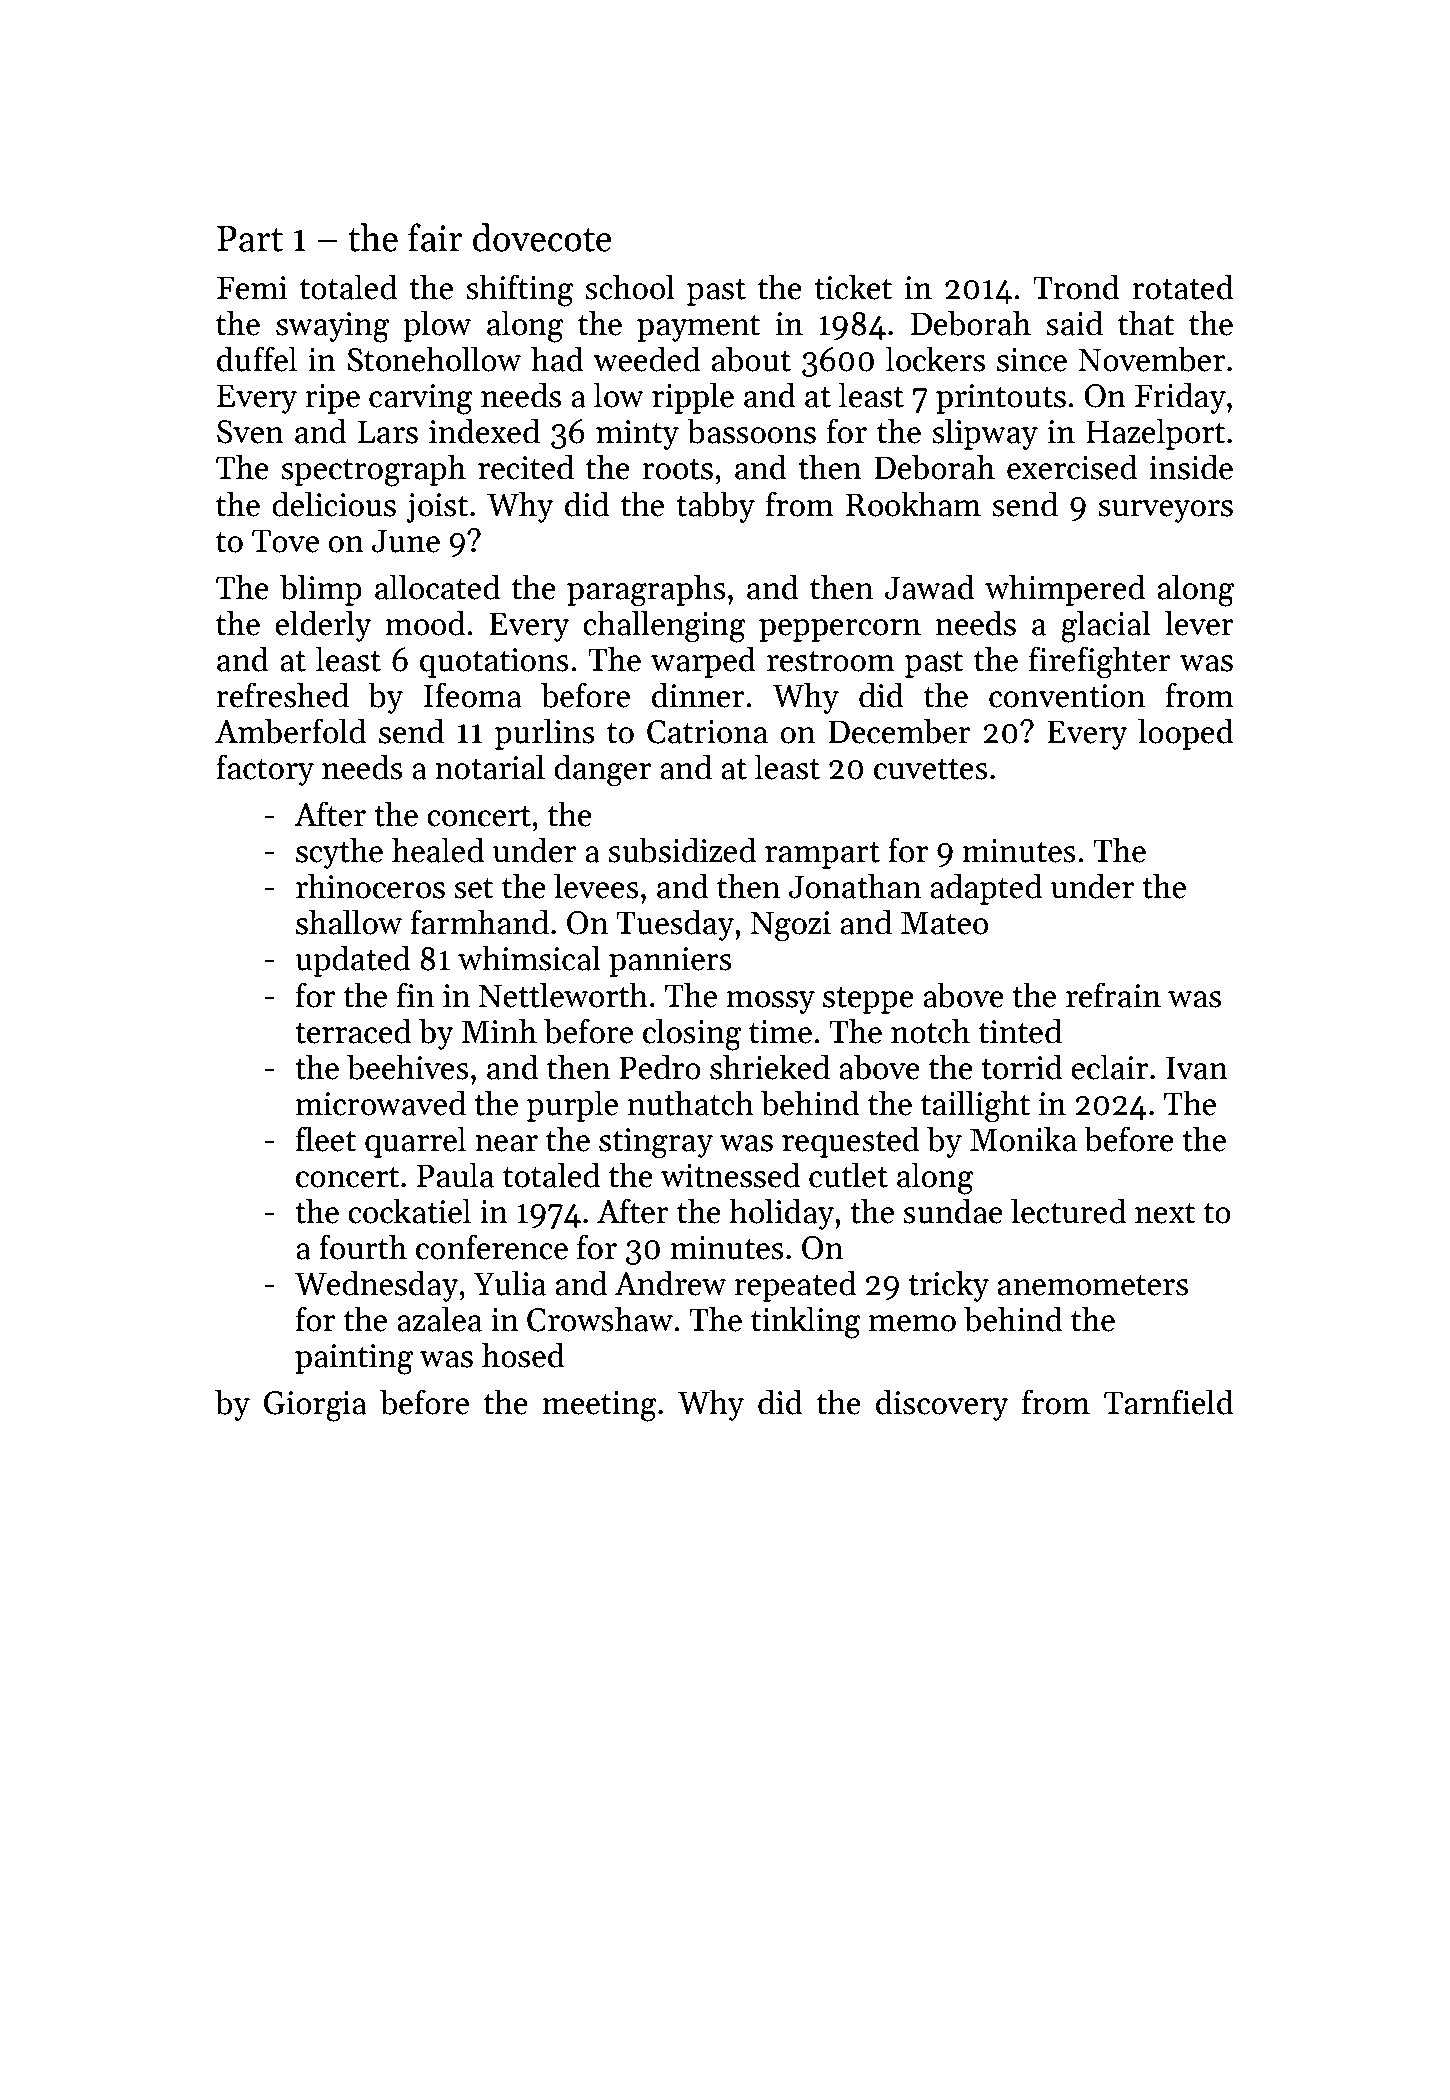 The width and height of the page is (1450, 2100). I want to click on discovery, so click(942, 1405).
